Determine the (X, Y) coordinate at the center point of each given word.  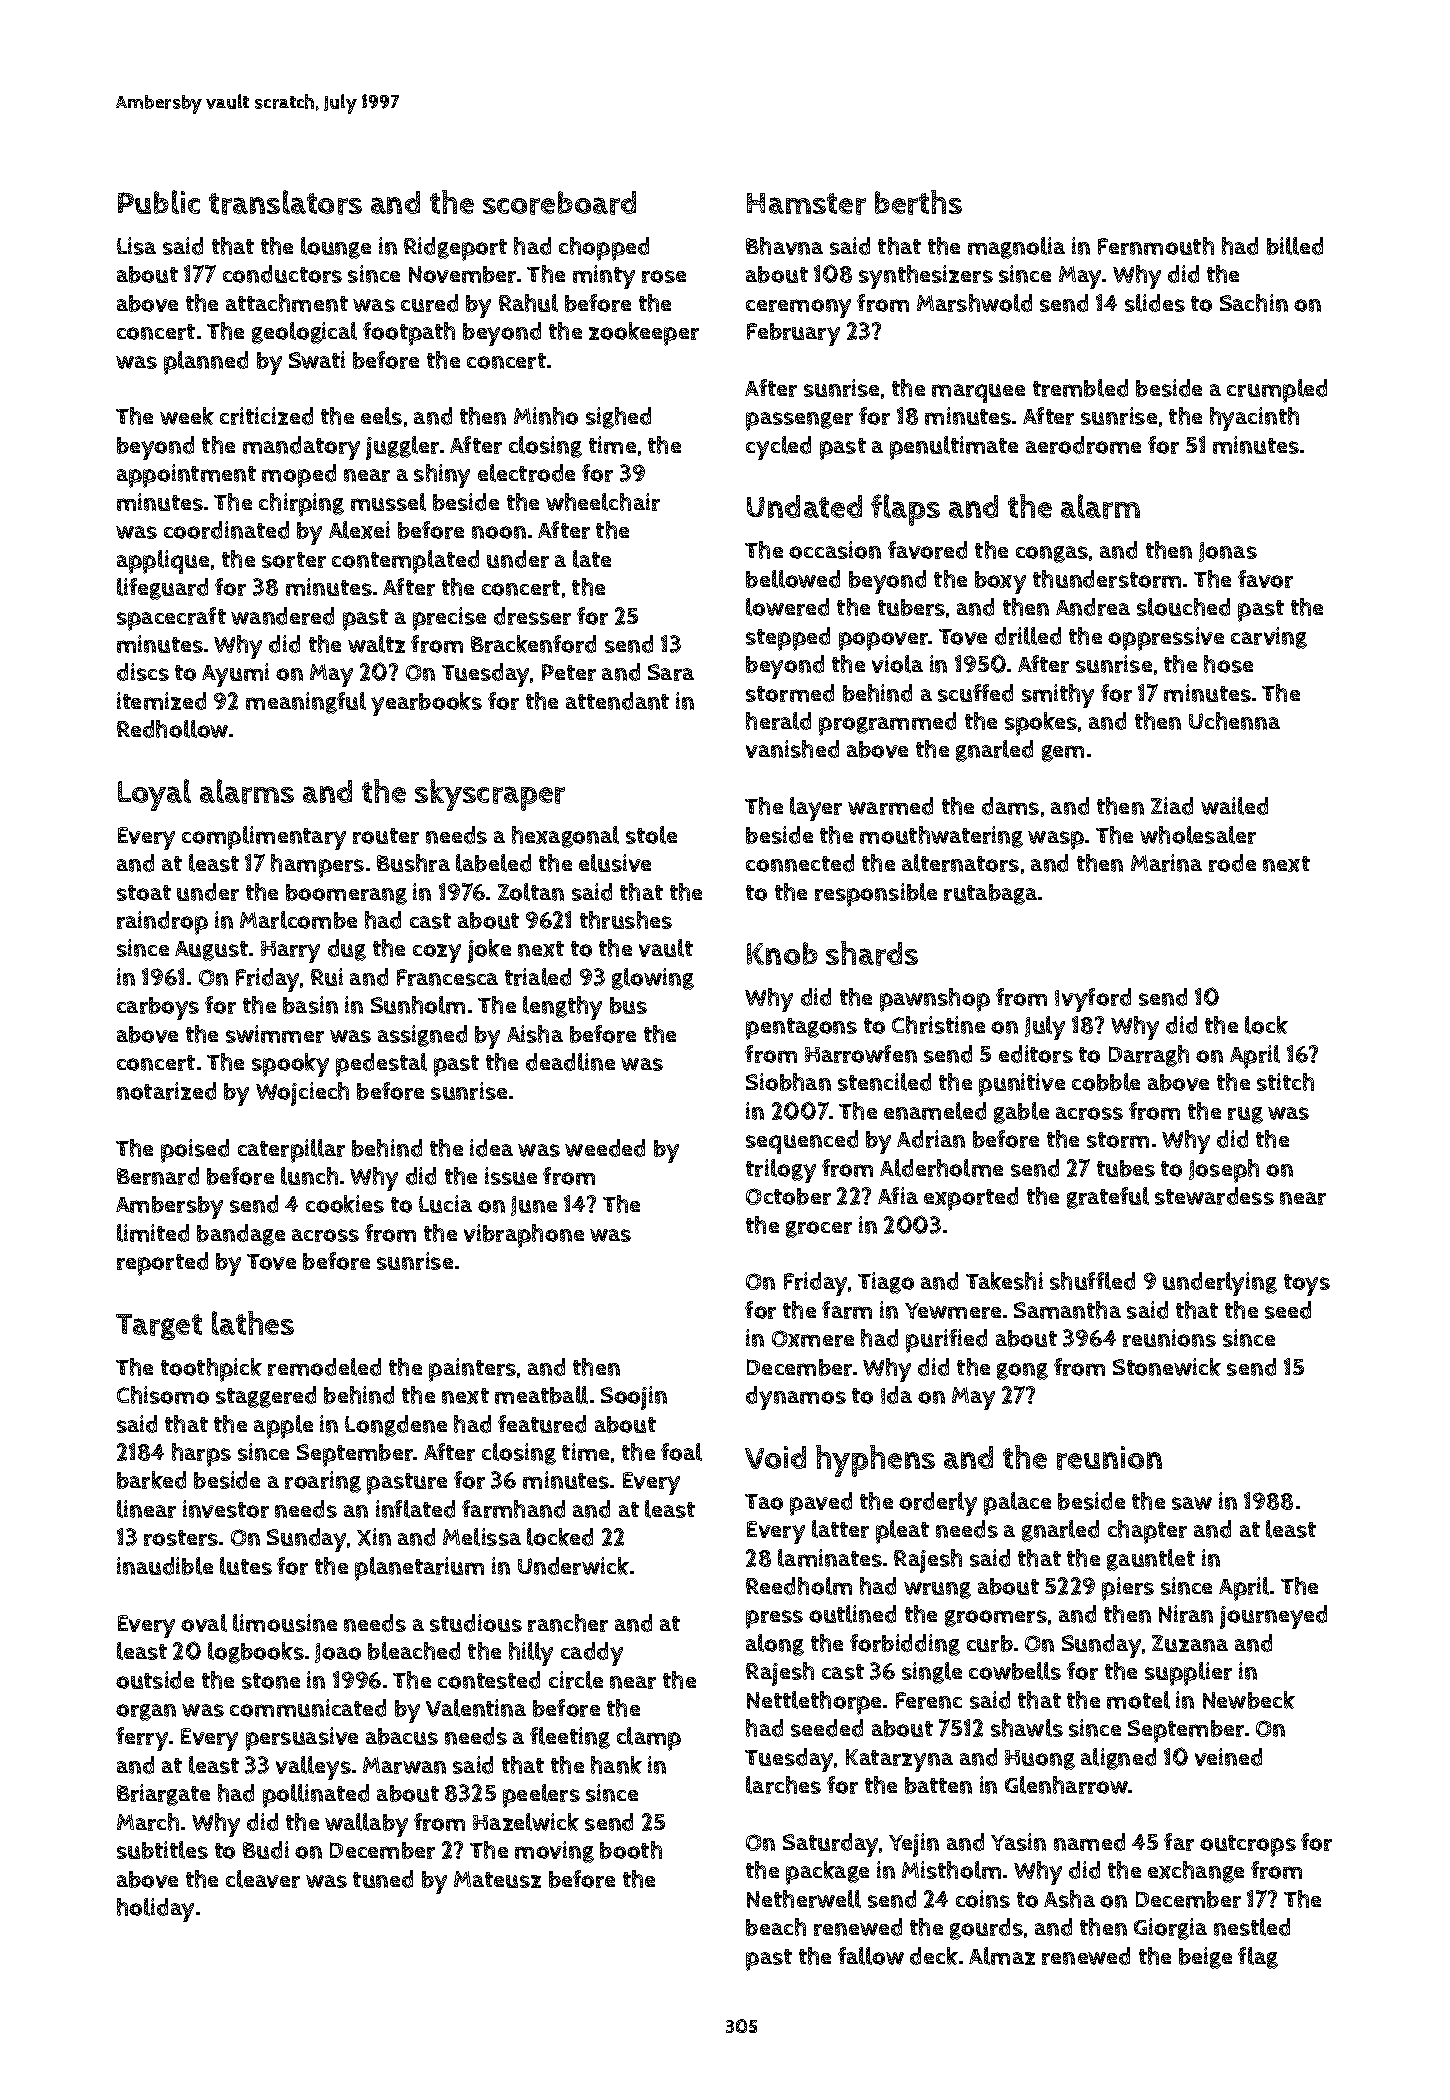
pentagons (801, 1029)
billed (1295, 246)
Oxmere (813, 1338)
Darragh (1149, 1056)
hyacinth (1254, 419)
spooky (290, 1065)
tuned (383, 1879)
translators (285, 202)
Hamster (806, 204)
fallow (871, 1956)
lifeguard (162, 589)
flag (1258, 1958)
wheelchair (603, 502)
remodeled (324, 1367)
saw (1192, 1503)
